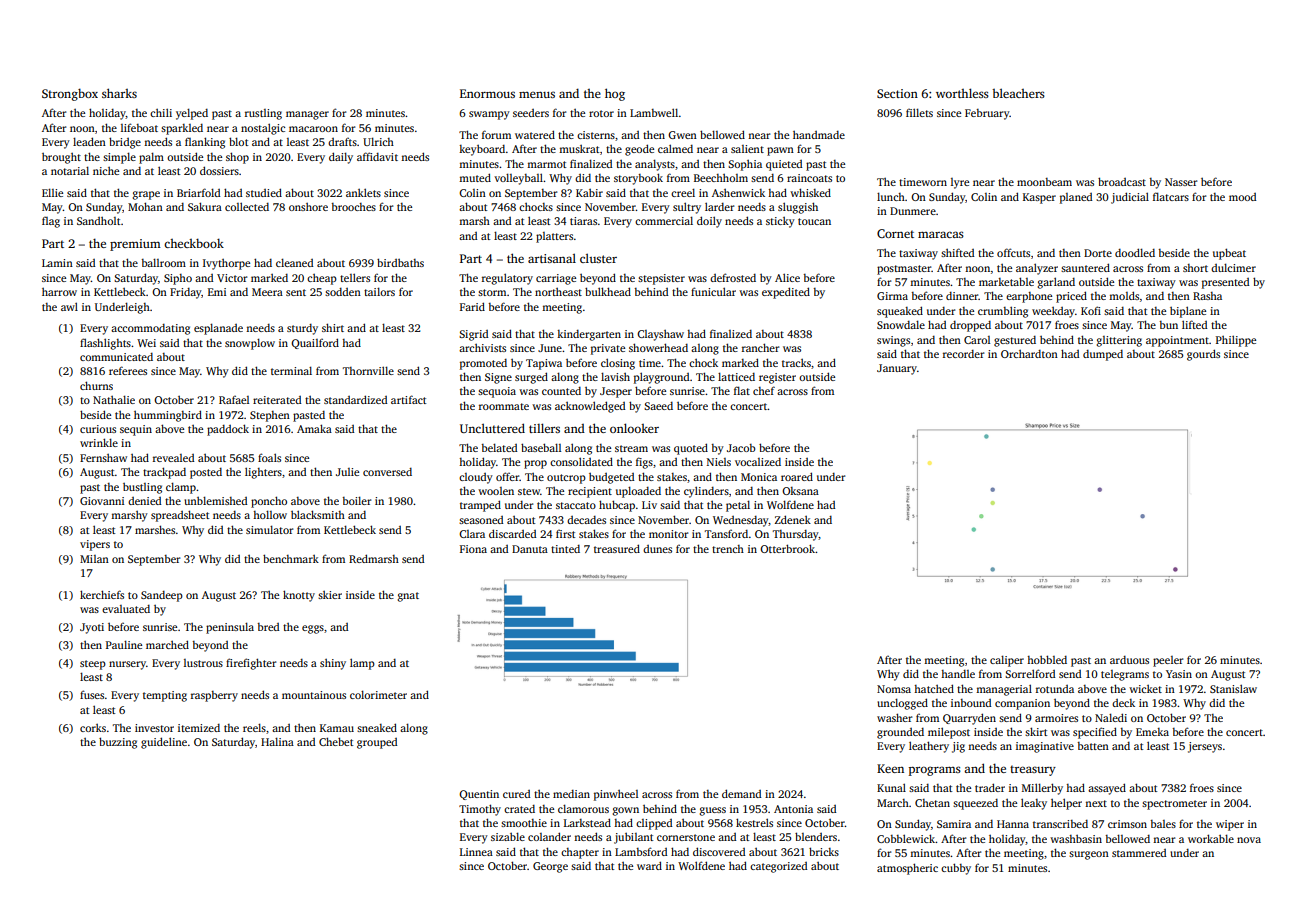 Image resolution: width=1308 pixels, height=924 pixels. Describe the element at coordinates (787, 548) in the screenshot. I see `Otterbrook` at that location.
